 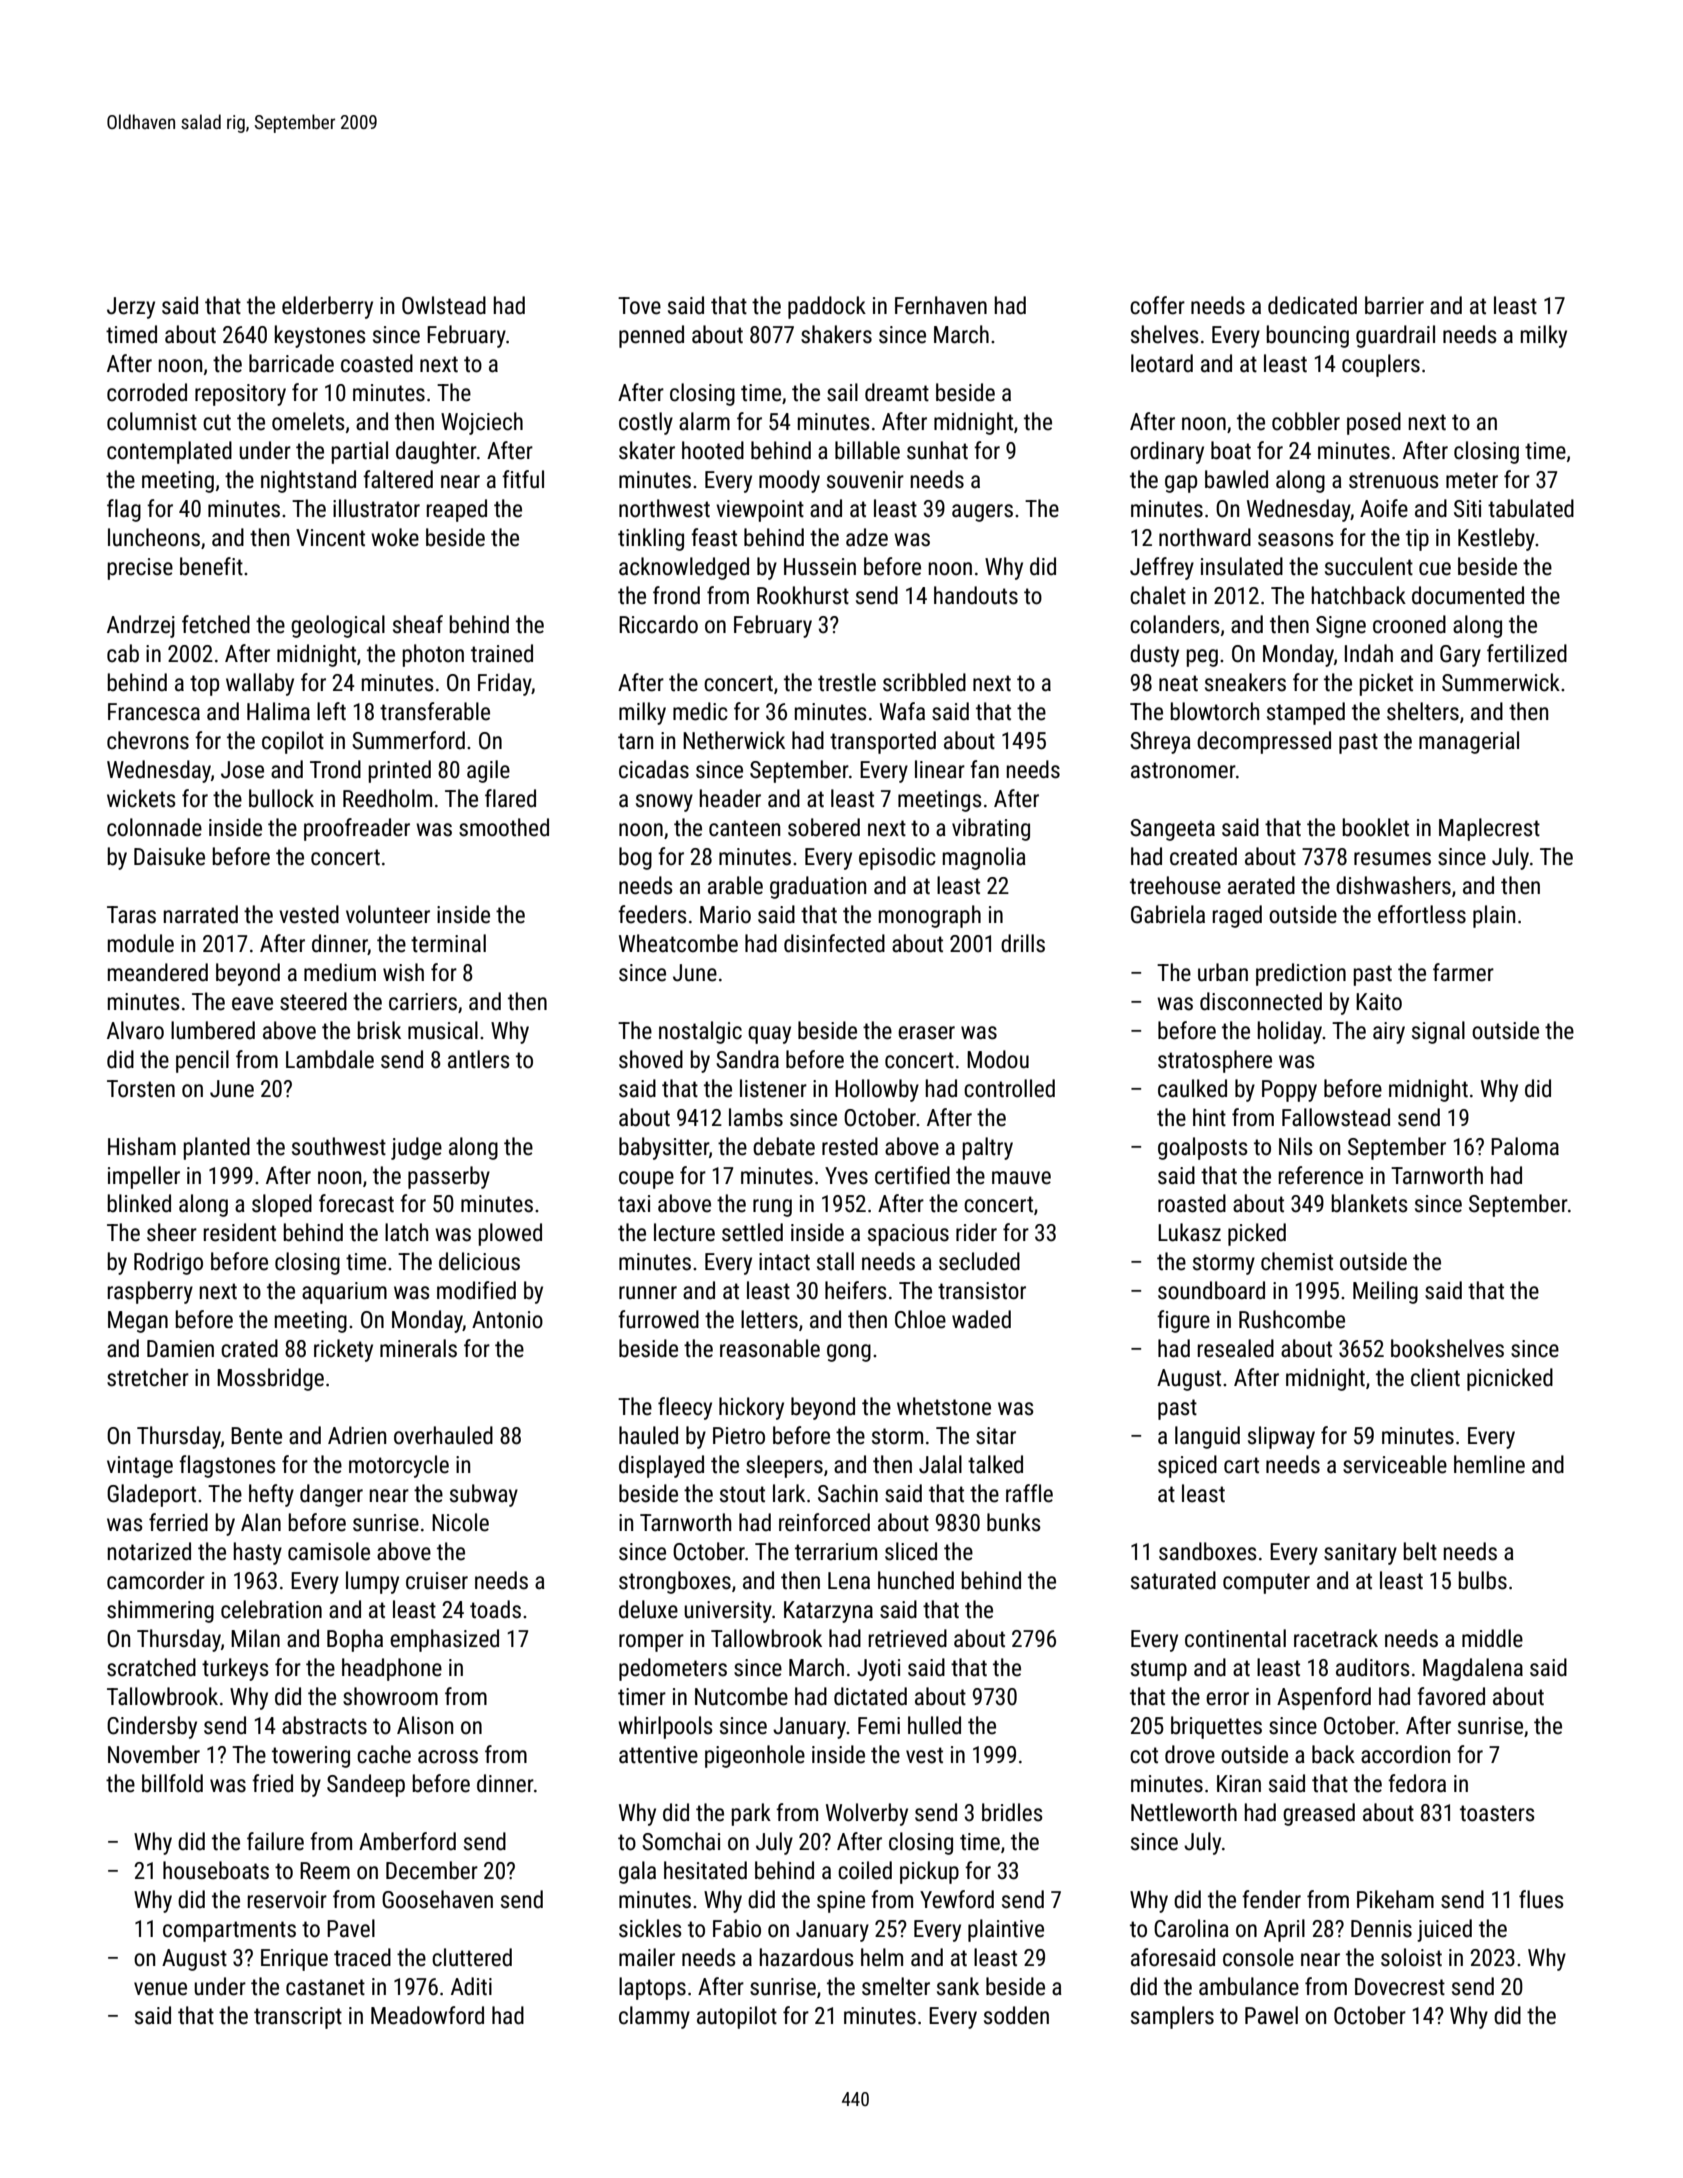 What do you see at coordinates (327, 307) in the image?
I see `elderberry` at bounding box center [327, 307].
